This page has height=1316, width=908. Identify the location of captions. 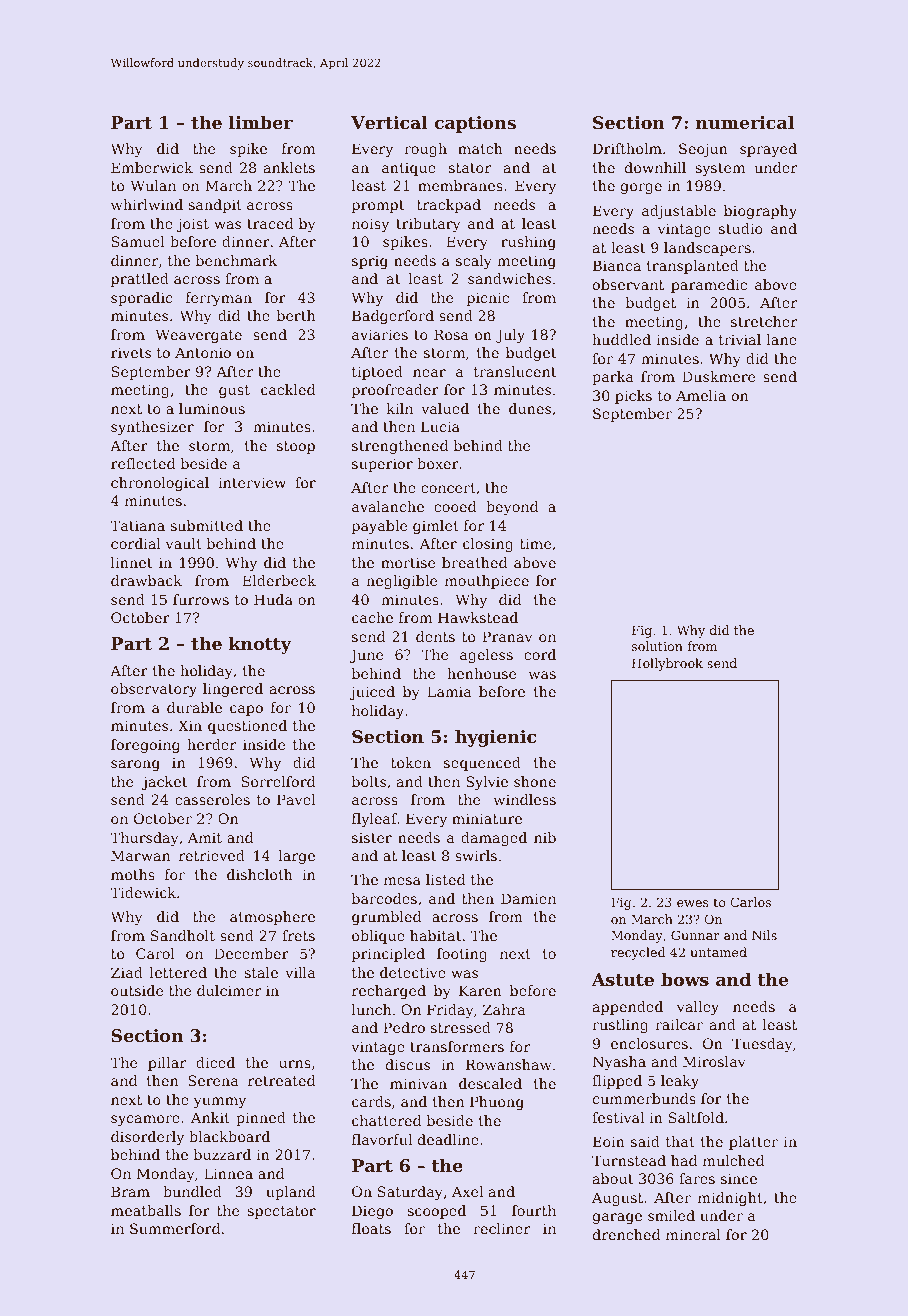
(475, 124).
